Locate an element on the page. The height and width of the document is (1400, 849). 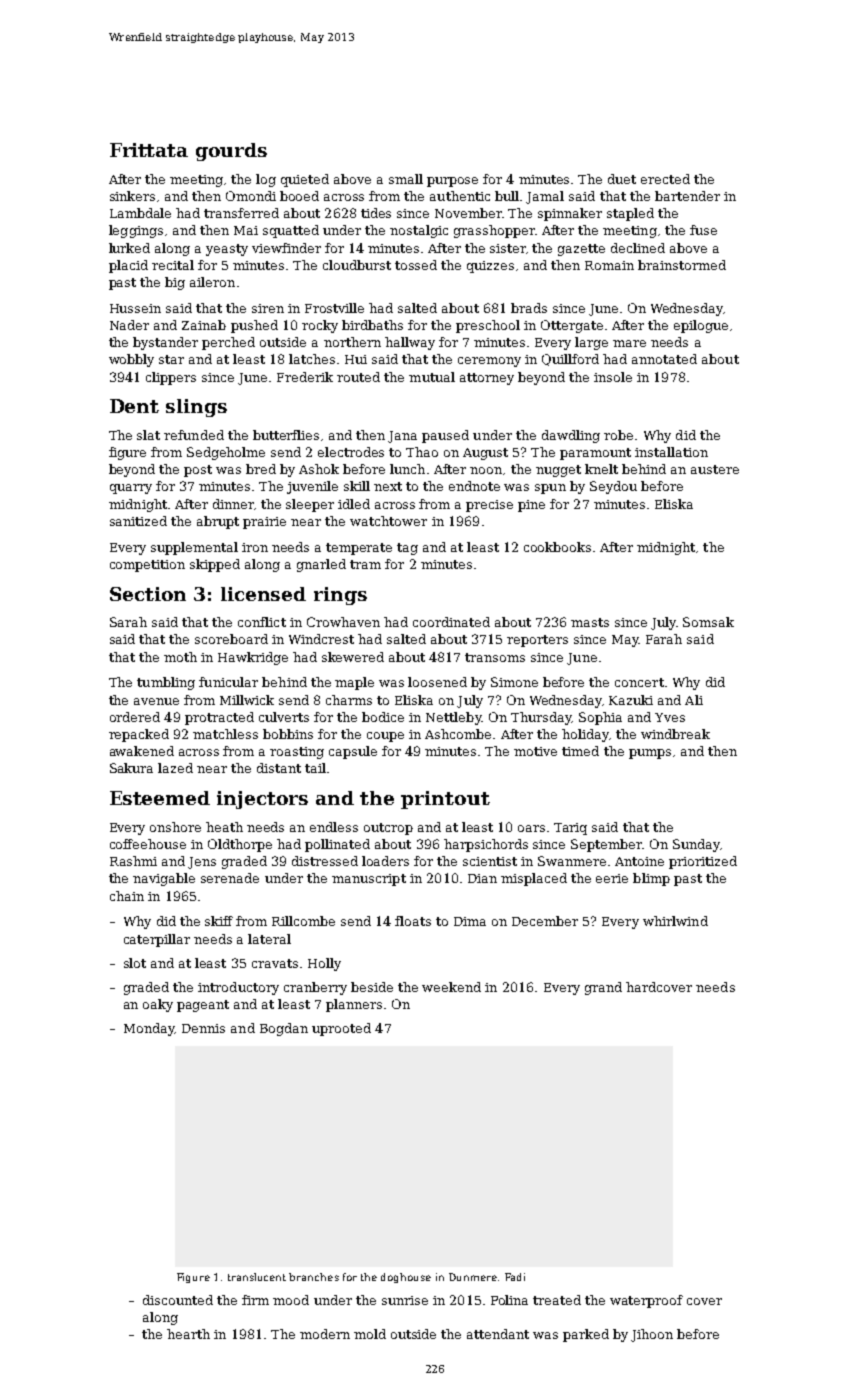
cravats is located at coordinates (275, 963).
